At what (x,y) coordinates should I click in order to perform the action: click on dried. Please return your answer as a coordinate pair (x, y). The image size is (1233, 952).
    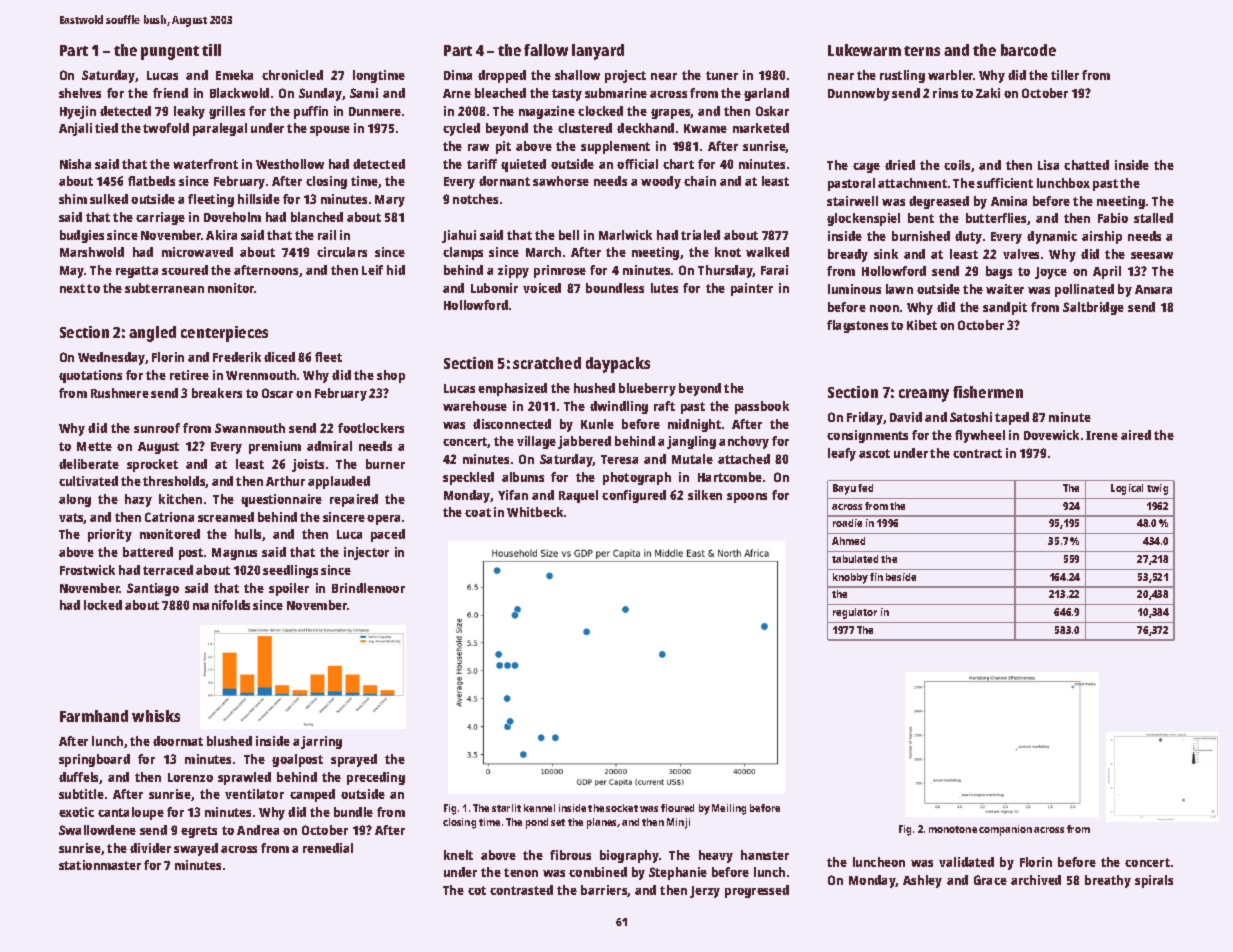
    Looking at the image, I should click on (900, 165).
